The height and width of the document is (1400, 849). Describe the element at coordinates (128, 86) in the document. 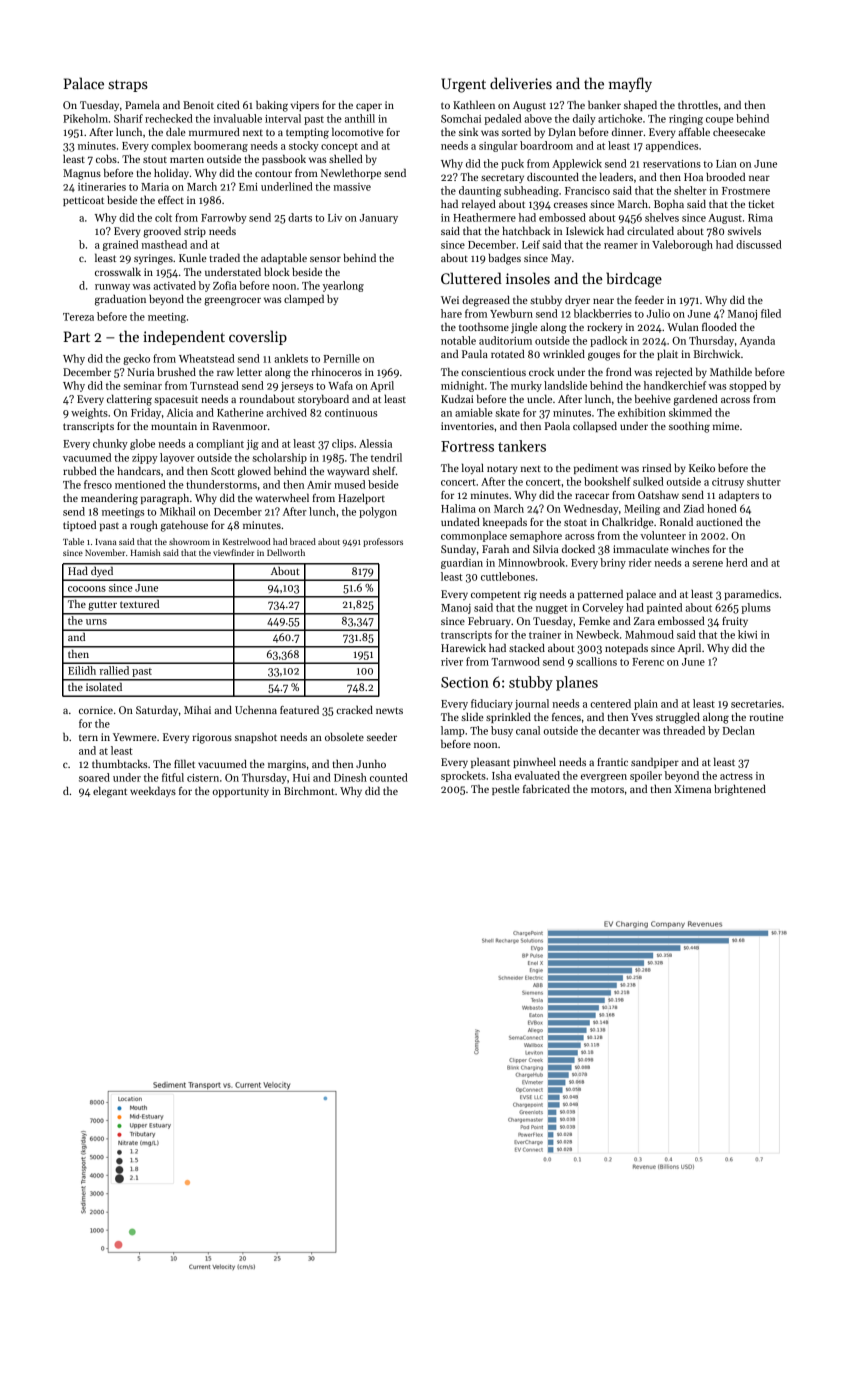

I see `straps` at that location.
